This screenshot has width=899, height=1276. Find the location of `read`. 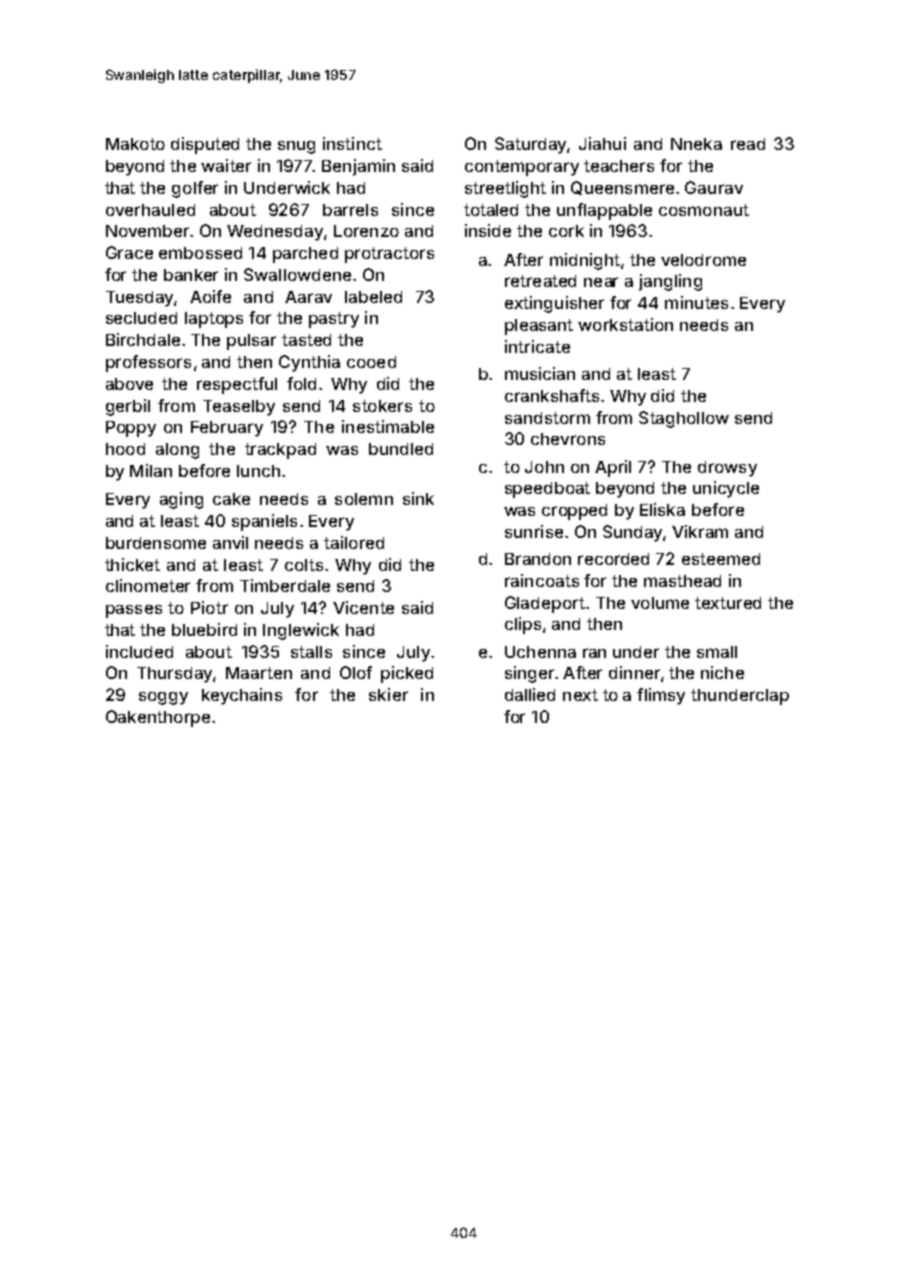

read is located at coordinates (748, 144).
